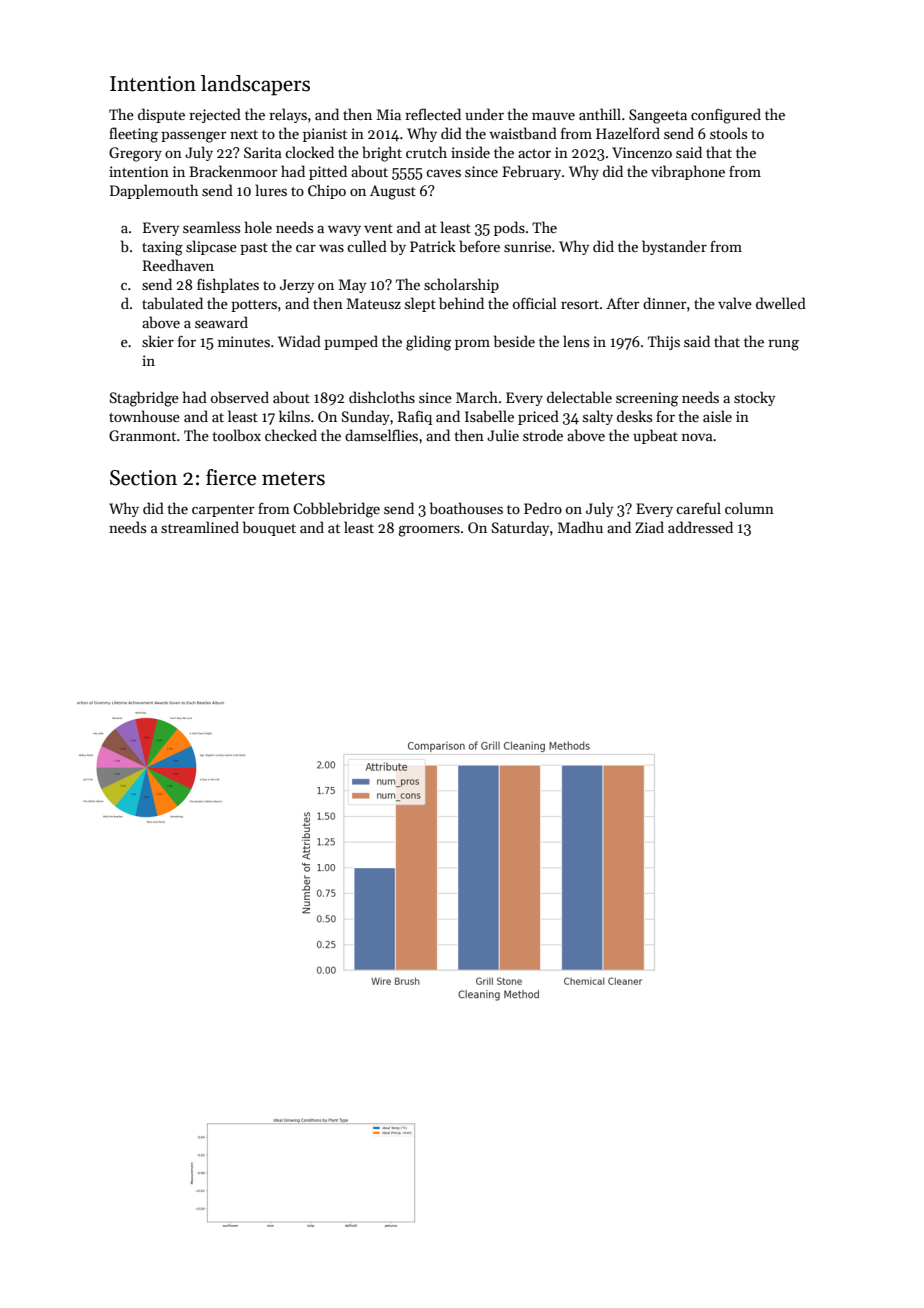  Describe the element at coordinates (269, 528) in the page. I see `bouquet` at that location.
